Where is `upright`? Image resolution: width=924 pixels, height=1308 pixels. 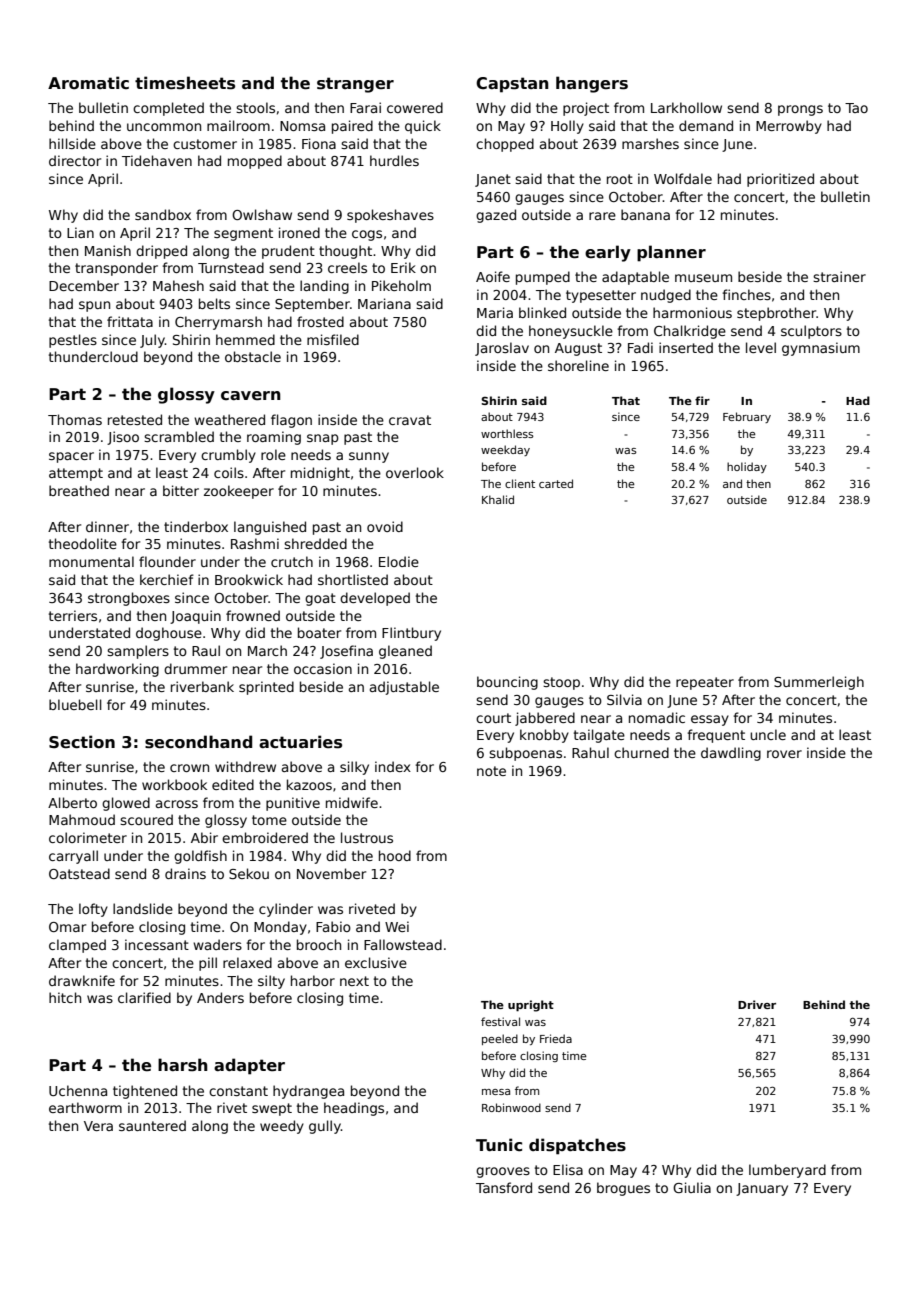
upright is located at coordinates (531, 1006).
